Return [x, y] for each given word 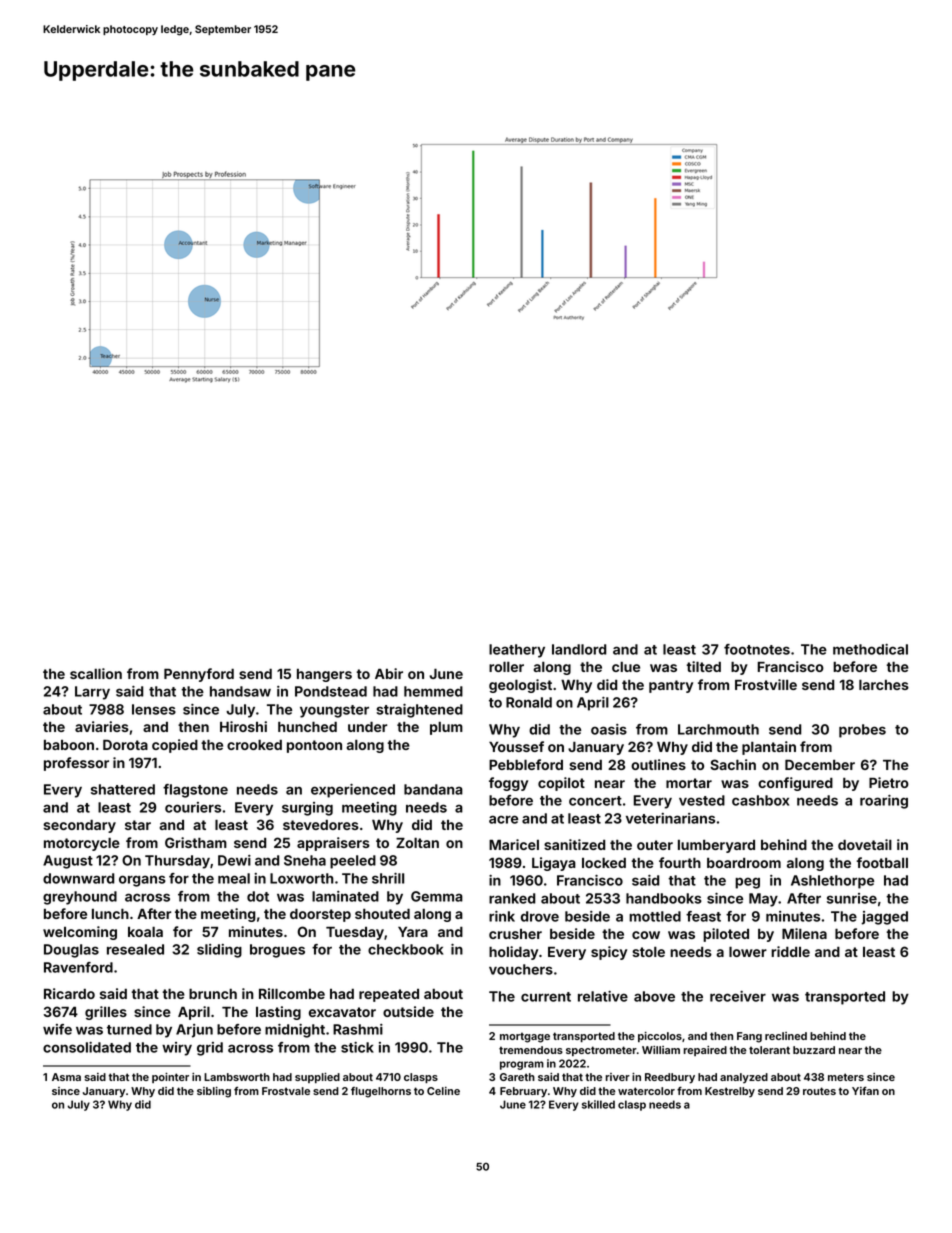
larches [884, 684]
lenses [154, 709]
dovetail [865, 844]
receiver [738, 996]
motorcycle [82, 844]
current [546, 997]
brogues [277, 951]
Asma [66, 1077]
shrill [388, 878]
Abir [389, 673]
